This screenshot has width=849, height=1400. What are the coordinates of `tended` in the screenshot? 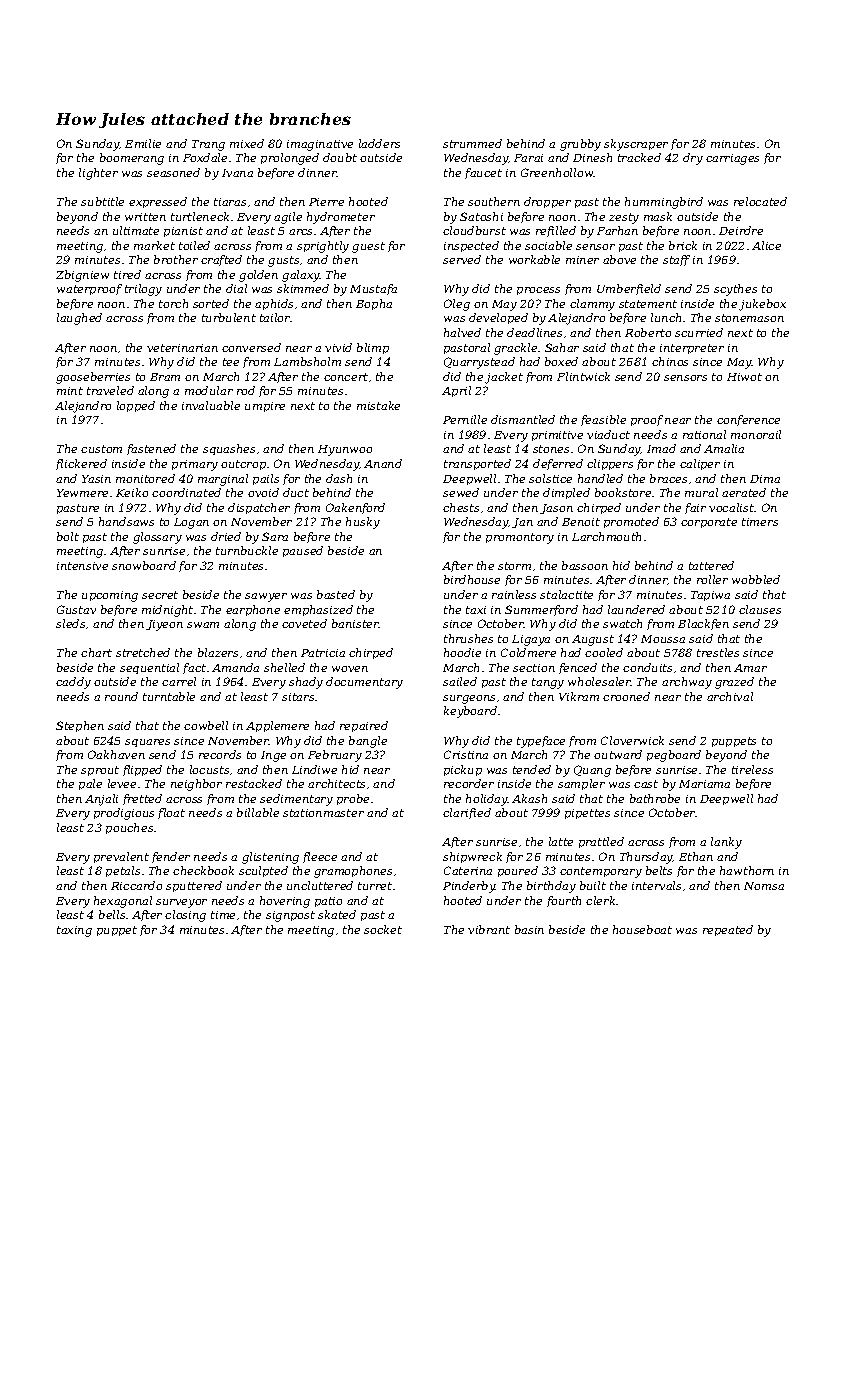 It's located at (532, 769).
